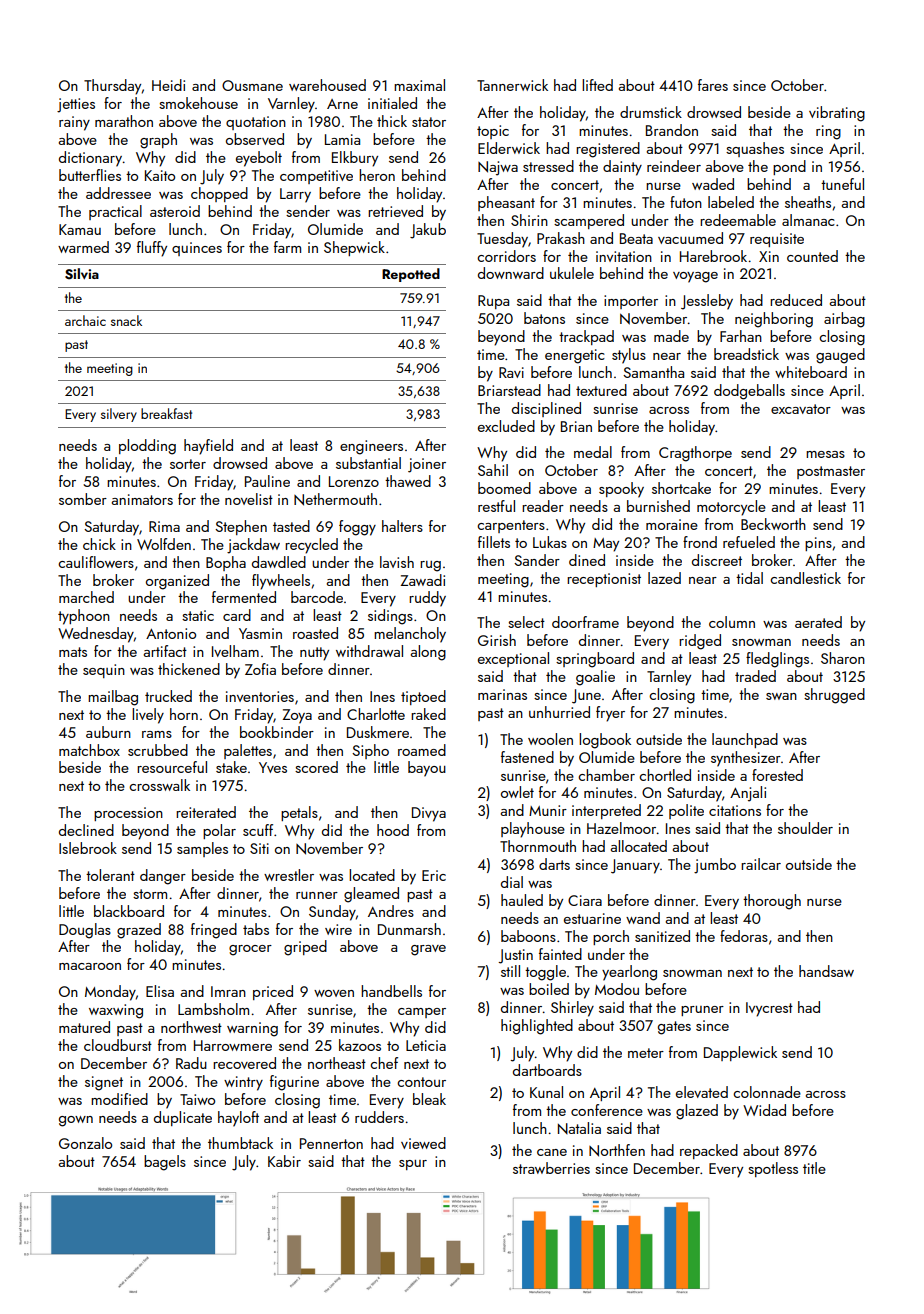 This image has width=924, height=1314. Describe the element at coordinates (419, 85) in the image. I see `maximal` at that location.
